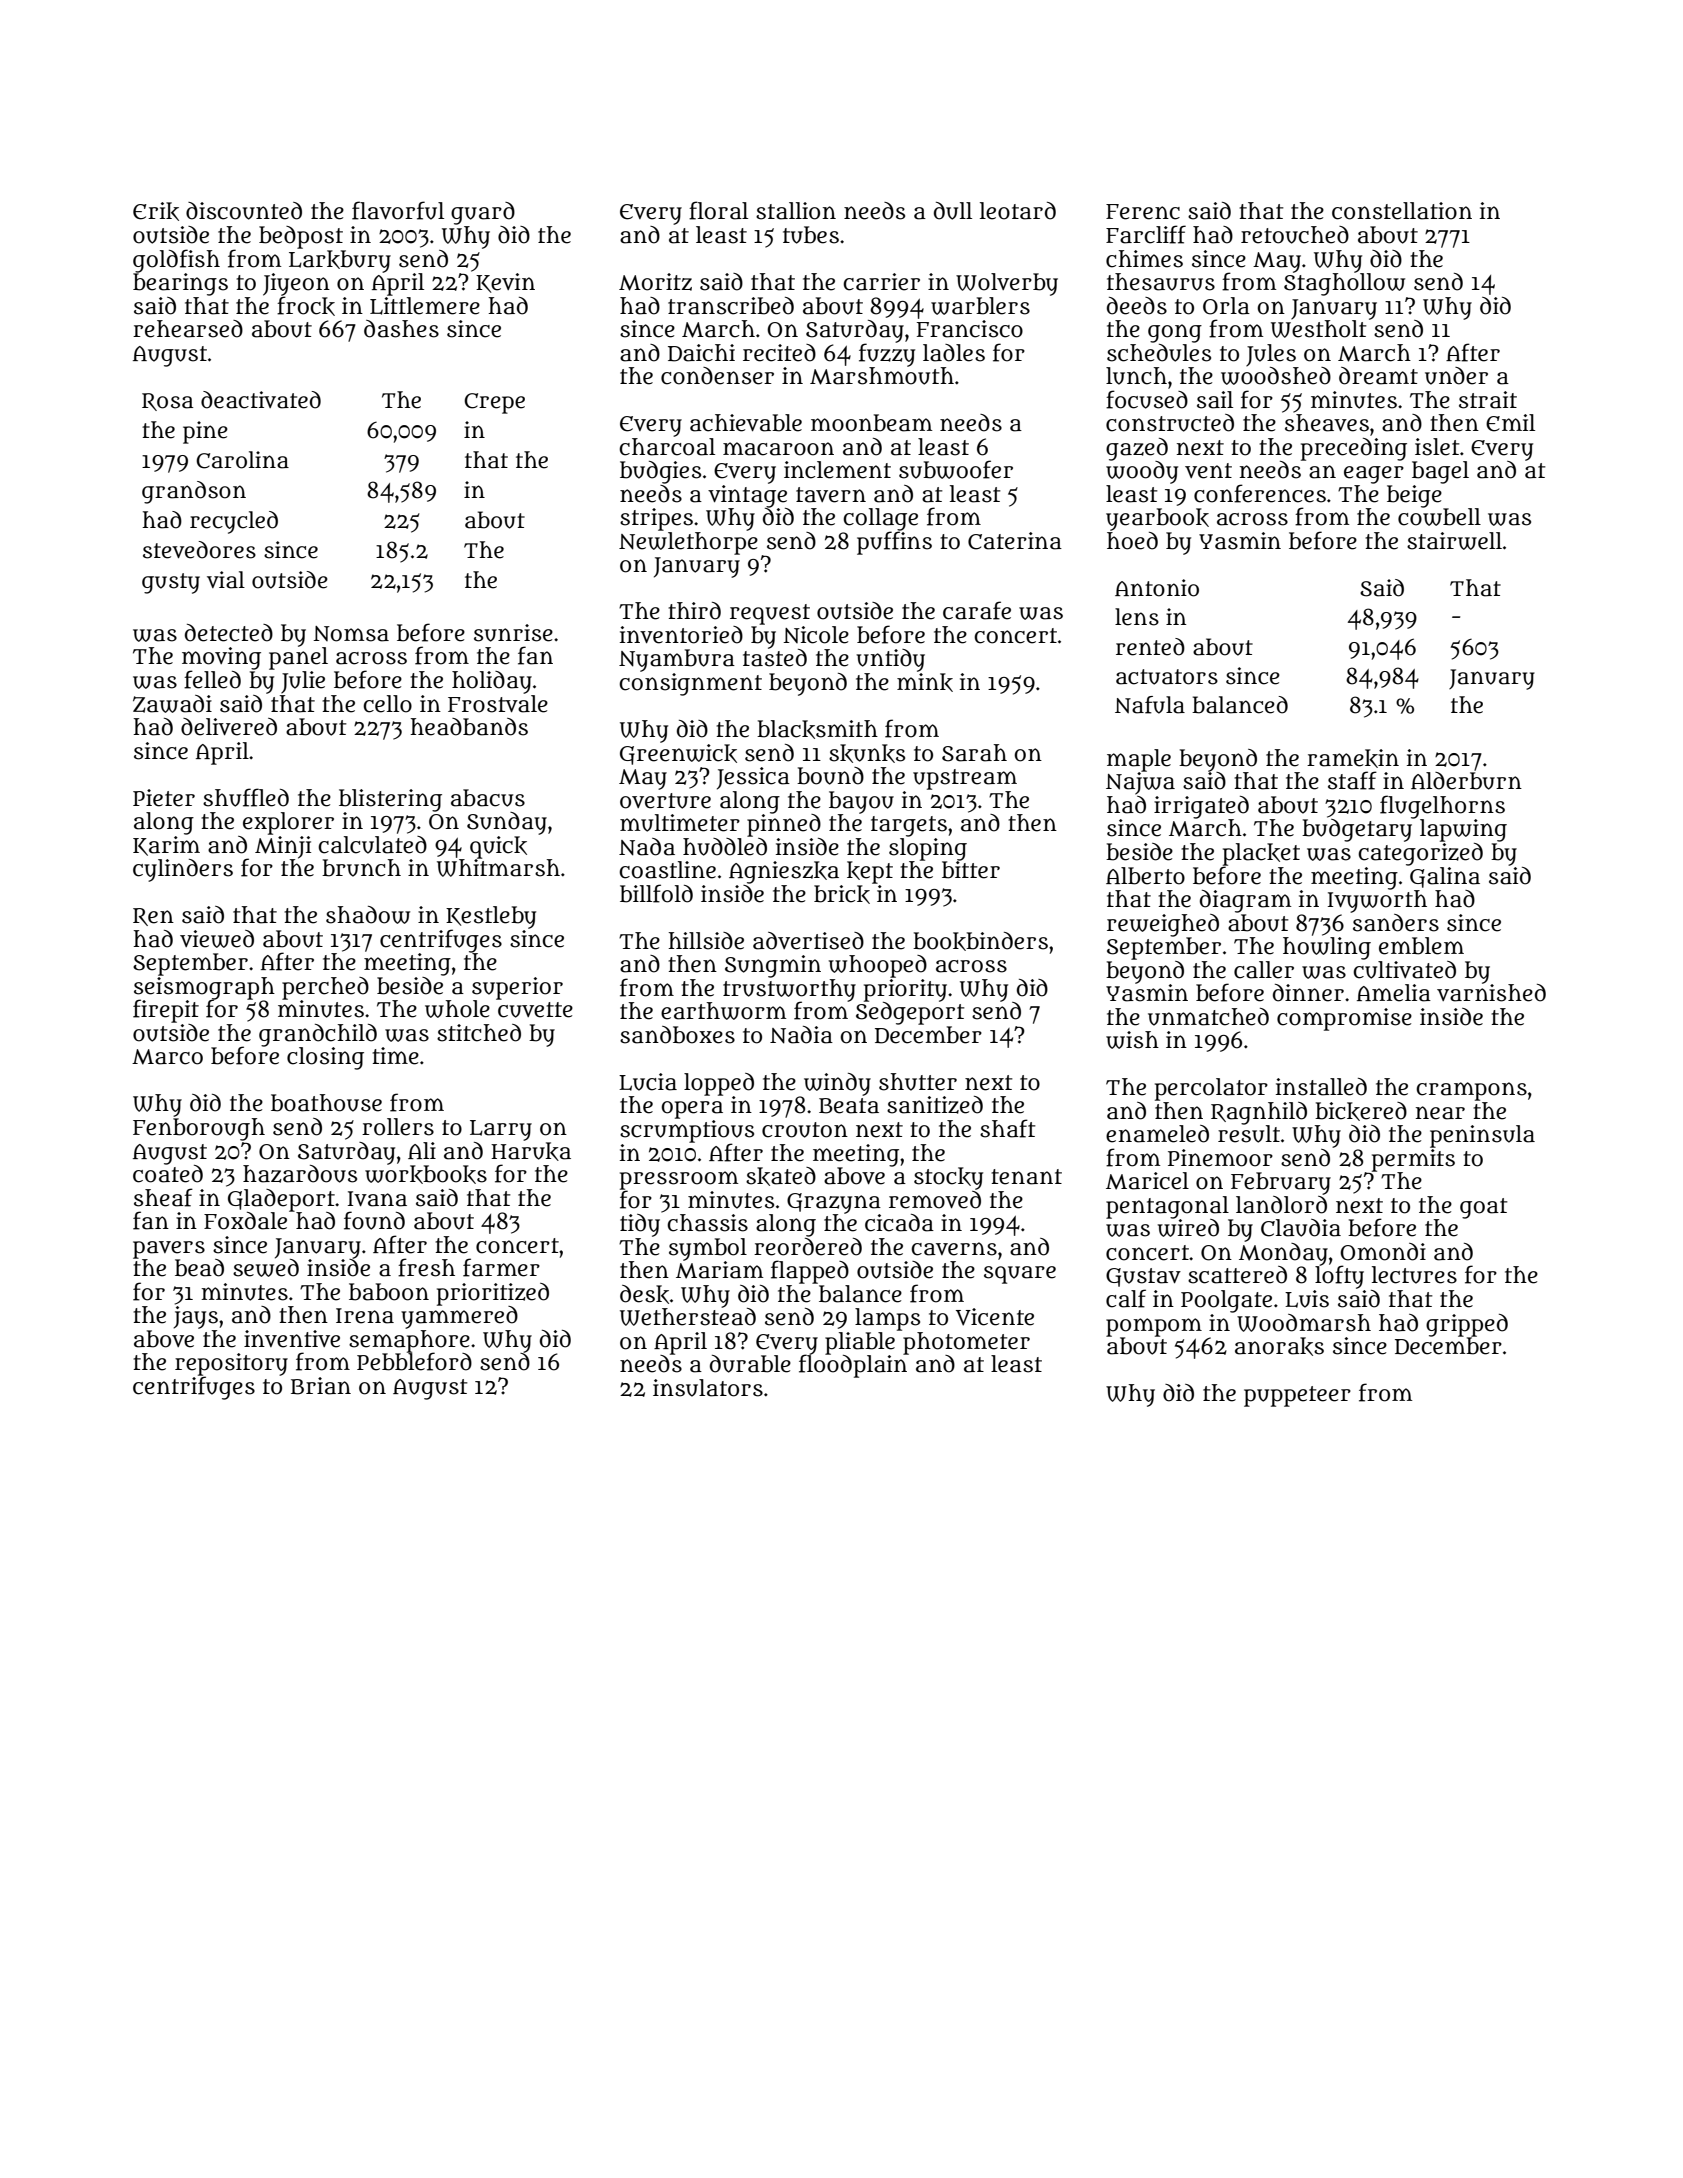  What do you see at coordinates (231, 1364) in the screenshot?
I see `repository` at bounding box center [231, 1364].
